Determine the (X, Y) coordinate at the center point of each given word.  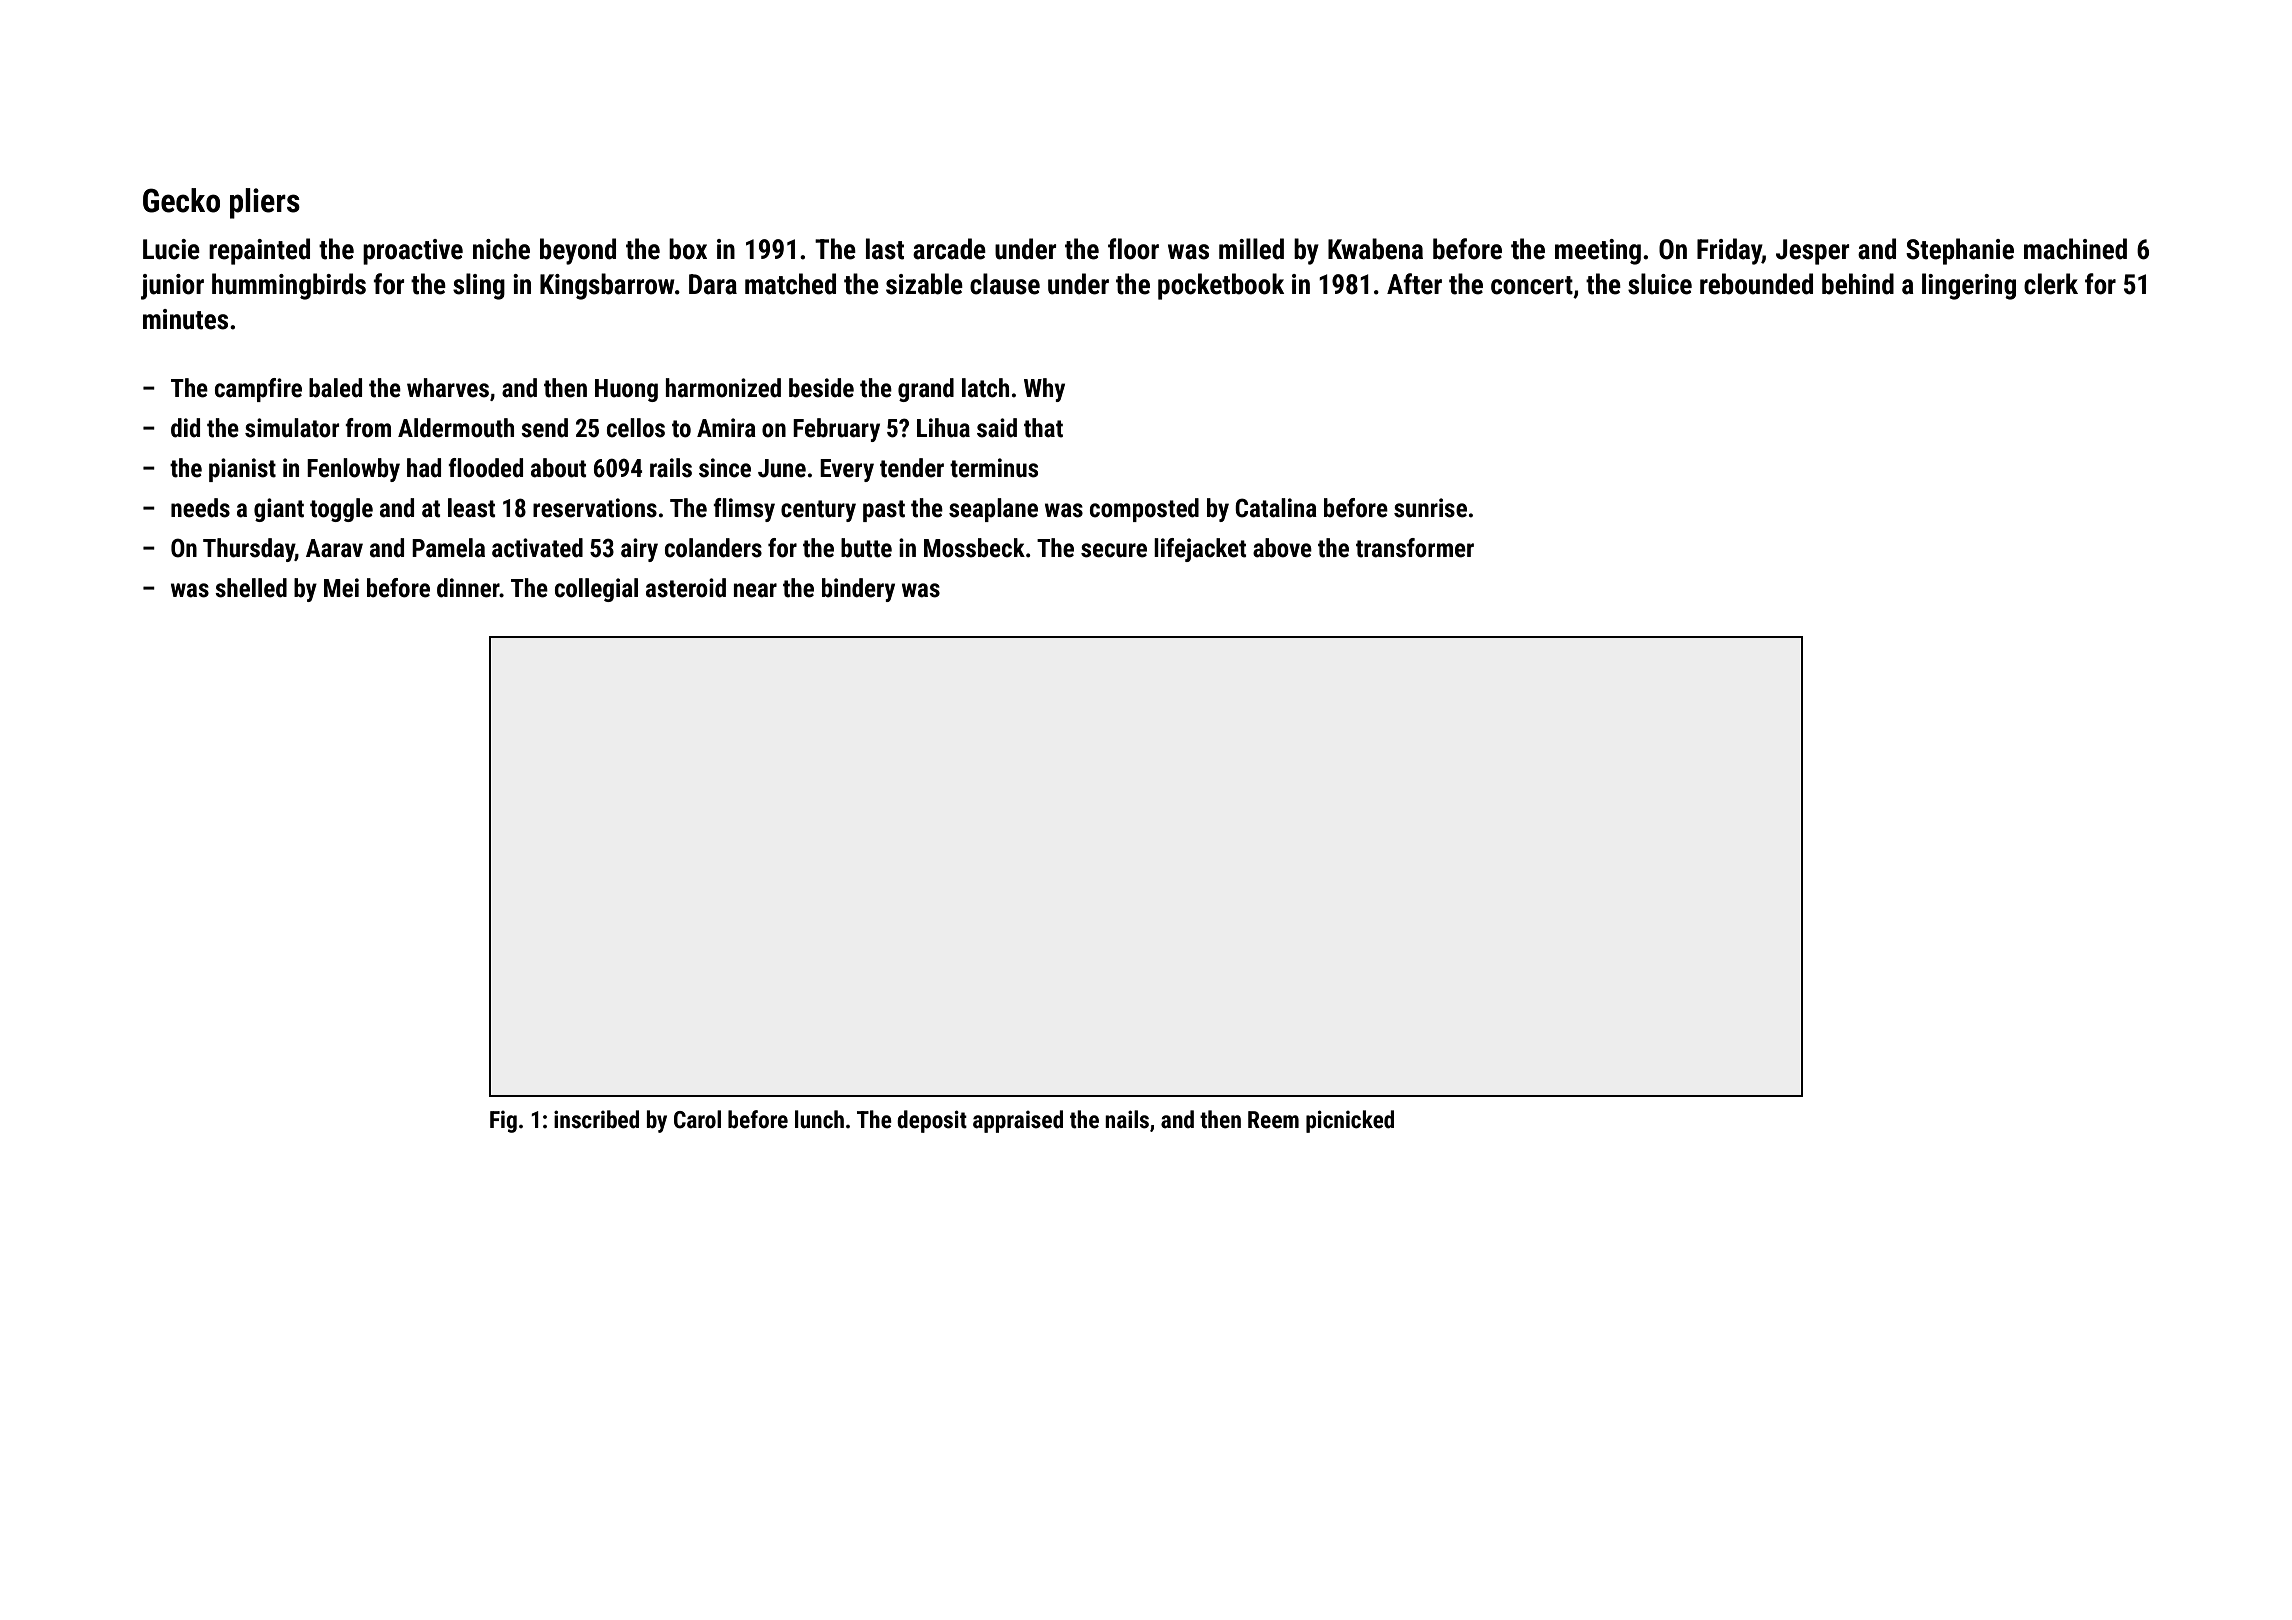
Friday (1729, 251)
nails (1127, 1119)
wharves (448, 388)
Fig (503, 1122)
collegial (596, 590)
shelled (251, 588)
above (1282, 548)
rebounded (1756, 284)
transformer (1415, 548)
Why (1044, 390)
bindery (858, 590)
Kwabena (1375, 249)
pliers (265, 203)
